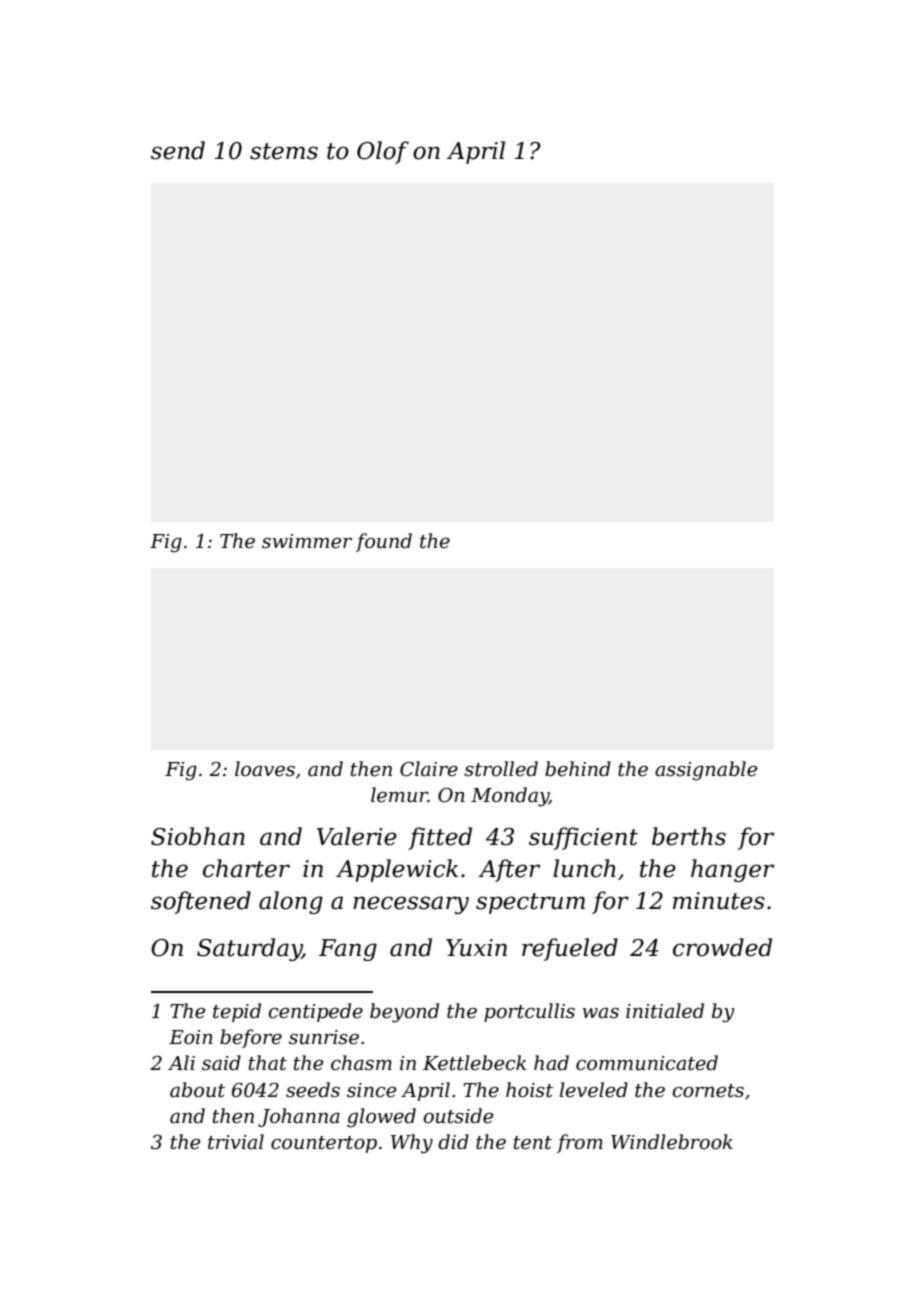 The height and width of the image is (1311, 924). I want to click on send, so click(178, 150).
